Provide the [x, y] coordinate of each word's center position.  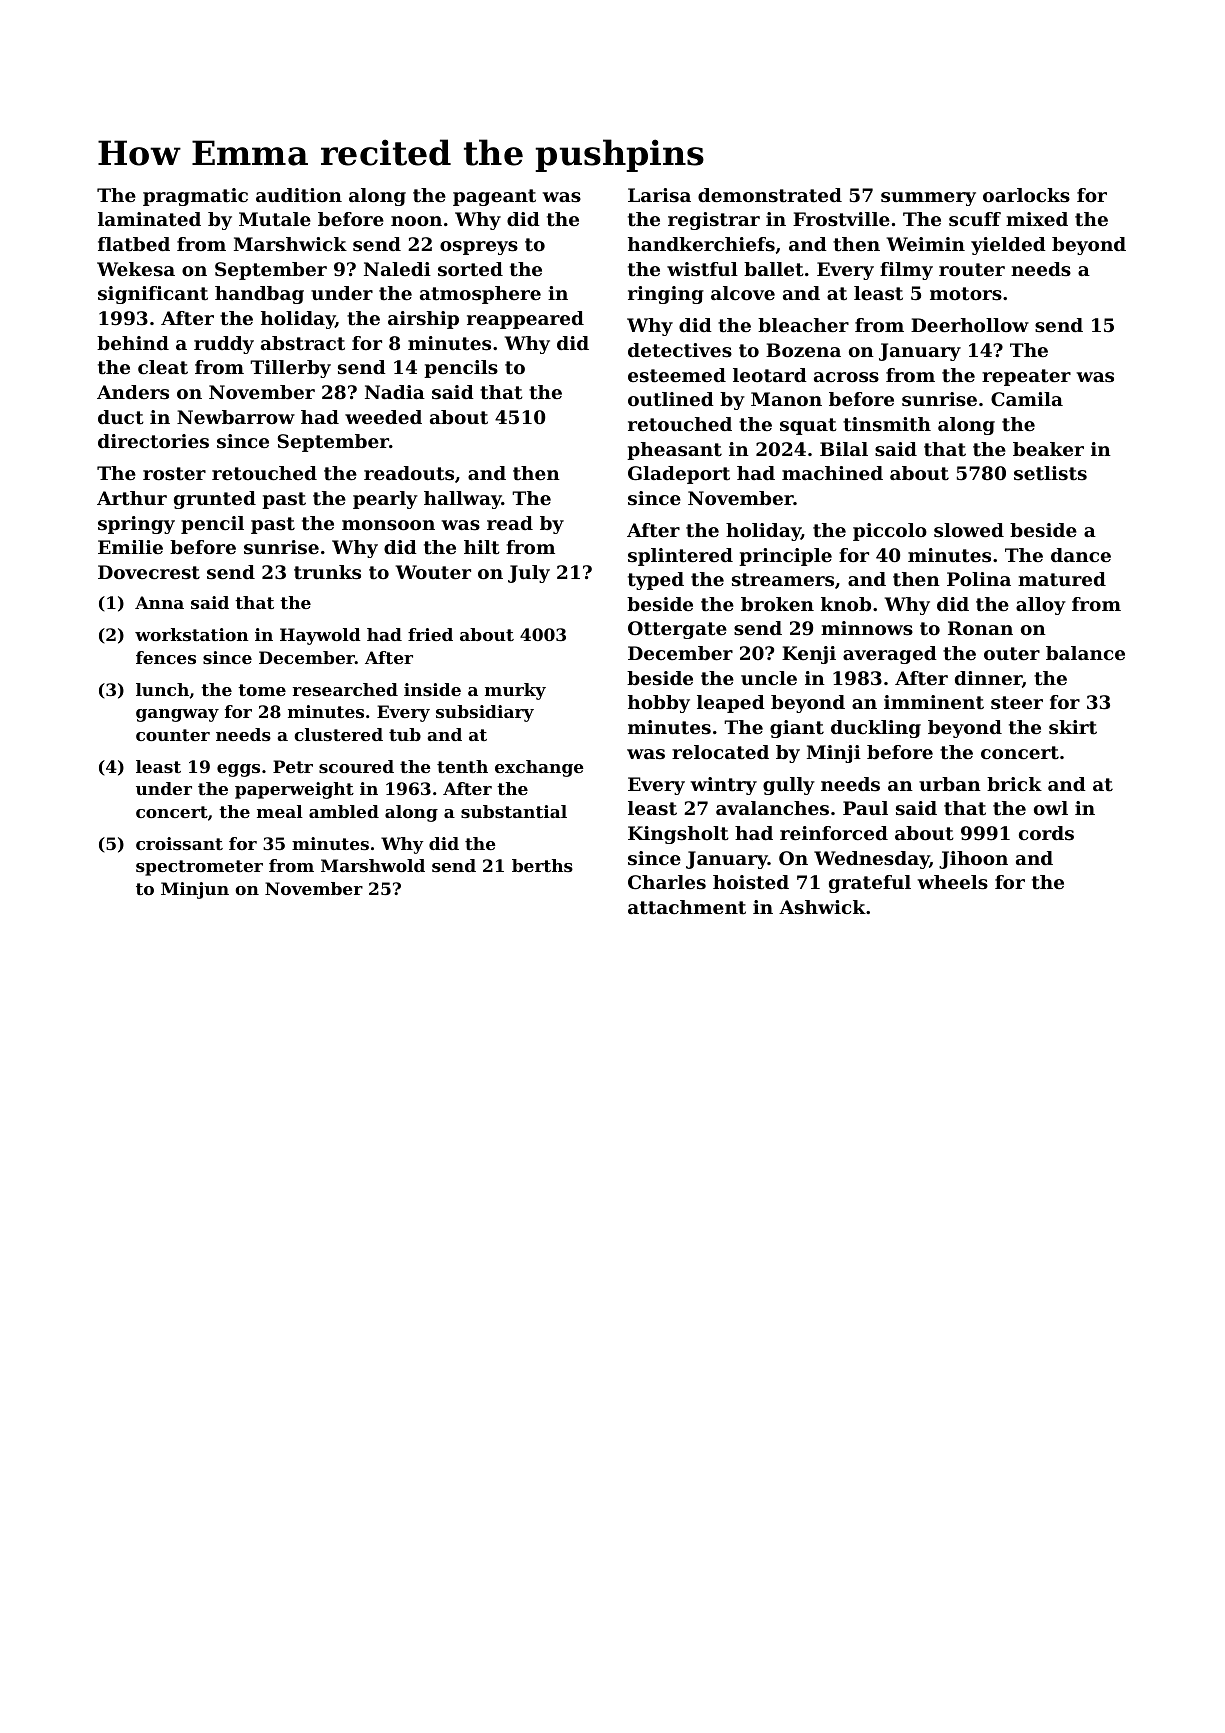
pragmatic [195, 197]
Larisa [659, 195]
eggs [238, 770]
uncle [769, 678]
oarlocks [1026, 195]
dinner [988, 678]
